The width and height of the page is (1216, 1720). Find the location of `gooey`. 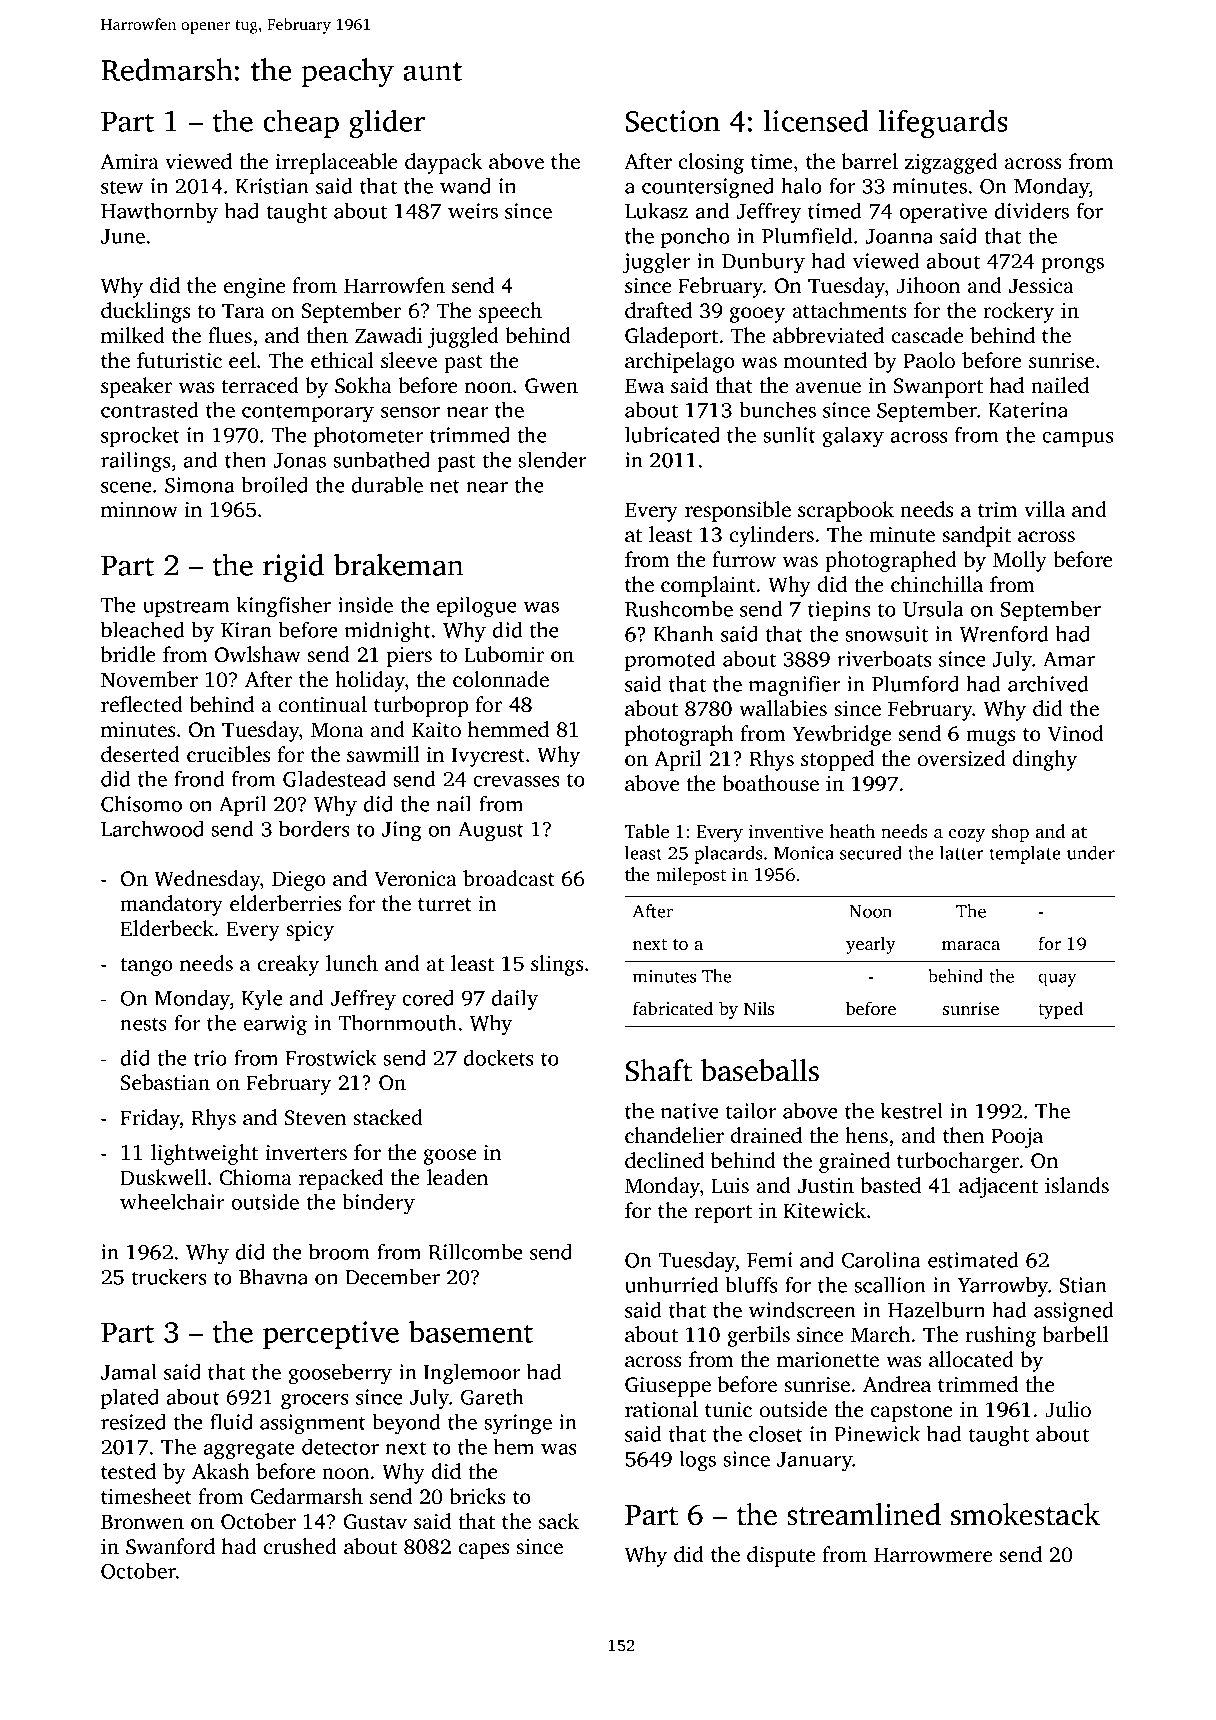

gooey is located at coordinates (757, 315).
